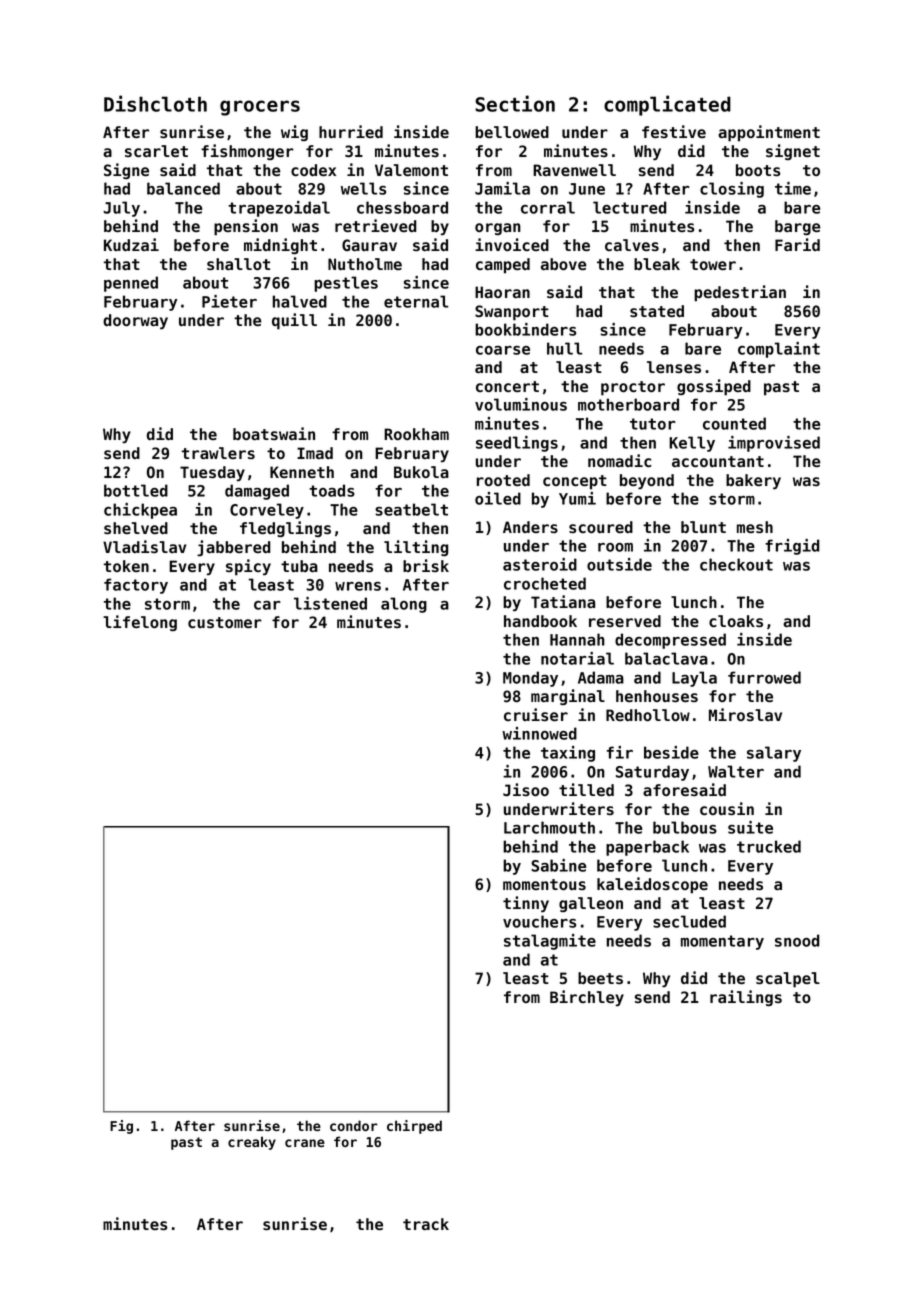 The width and height of the document is (924, 1308). Describe the element at coordinates (156, 151) in the document. I see `scarlet` at that location.
